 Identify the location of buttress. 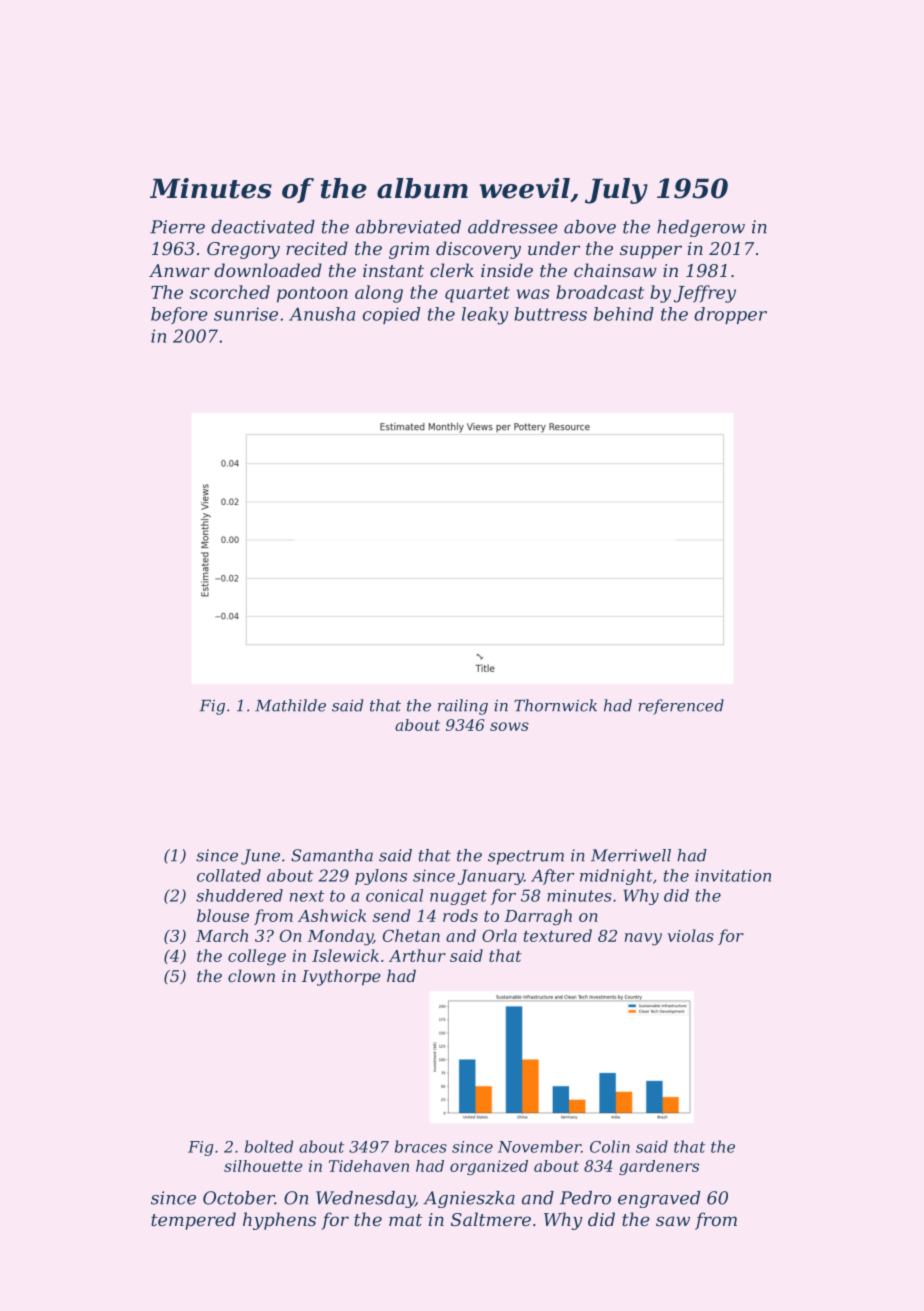
(550, 314).
